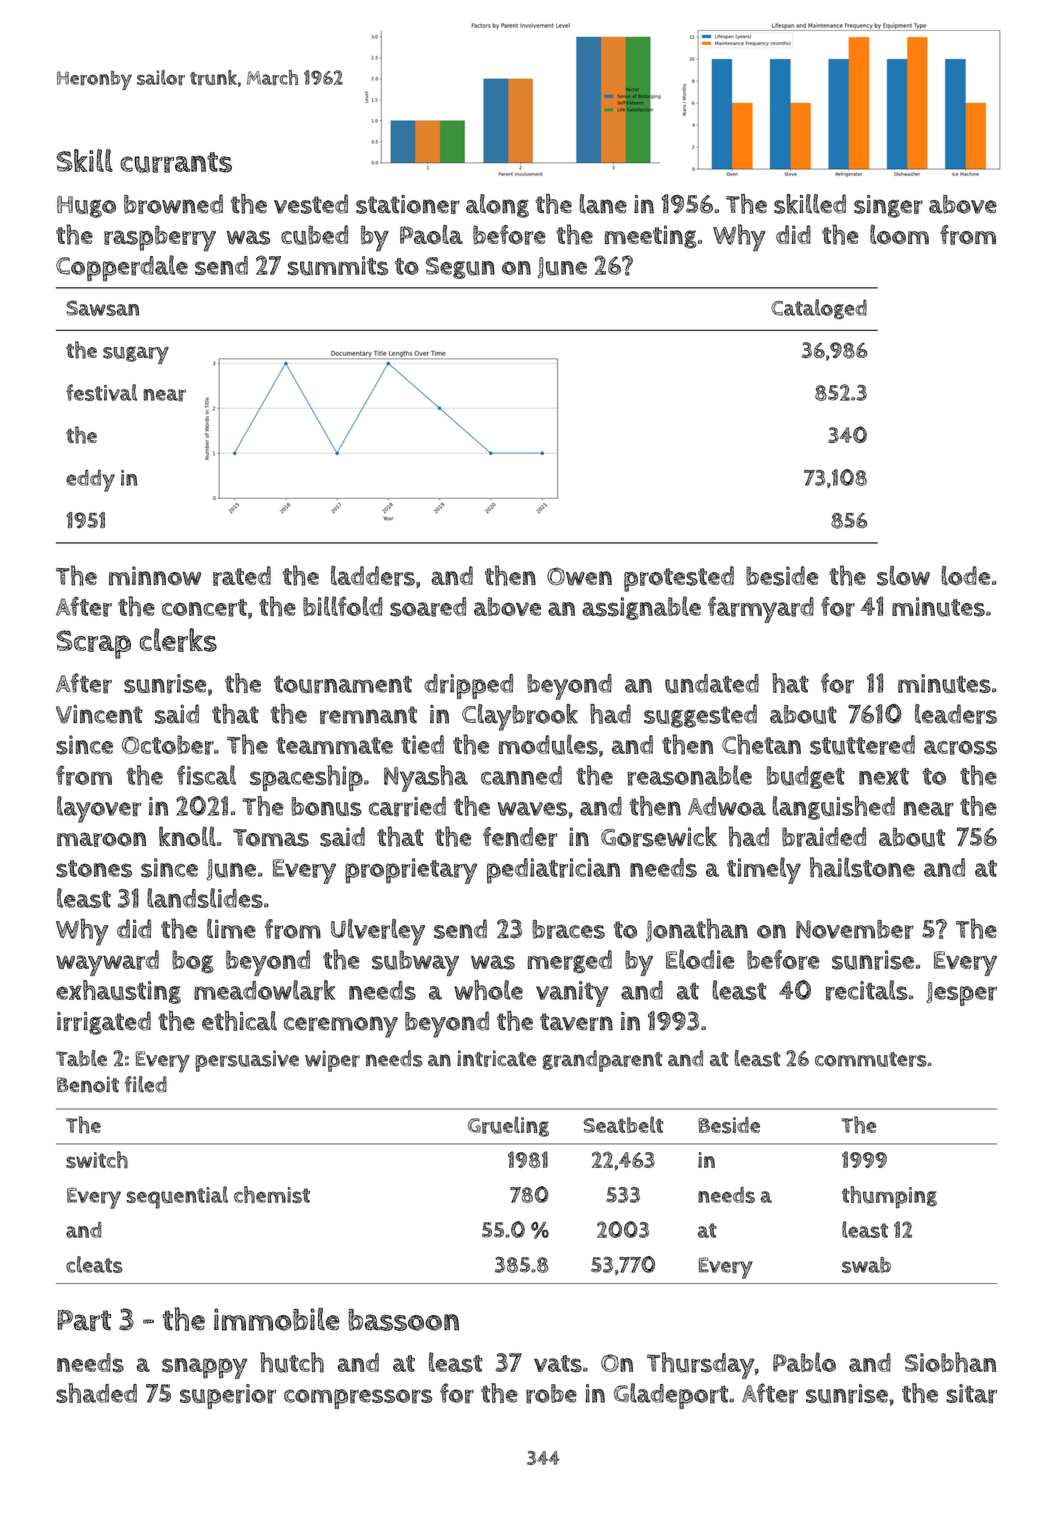  What do you see at coordinates (603, 204) in the page?
I see `lane` at bounding box center [603, 204].
